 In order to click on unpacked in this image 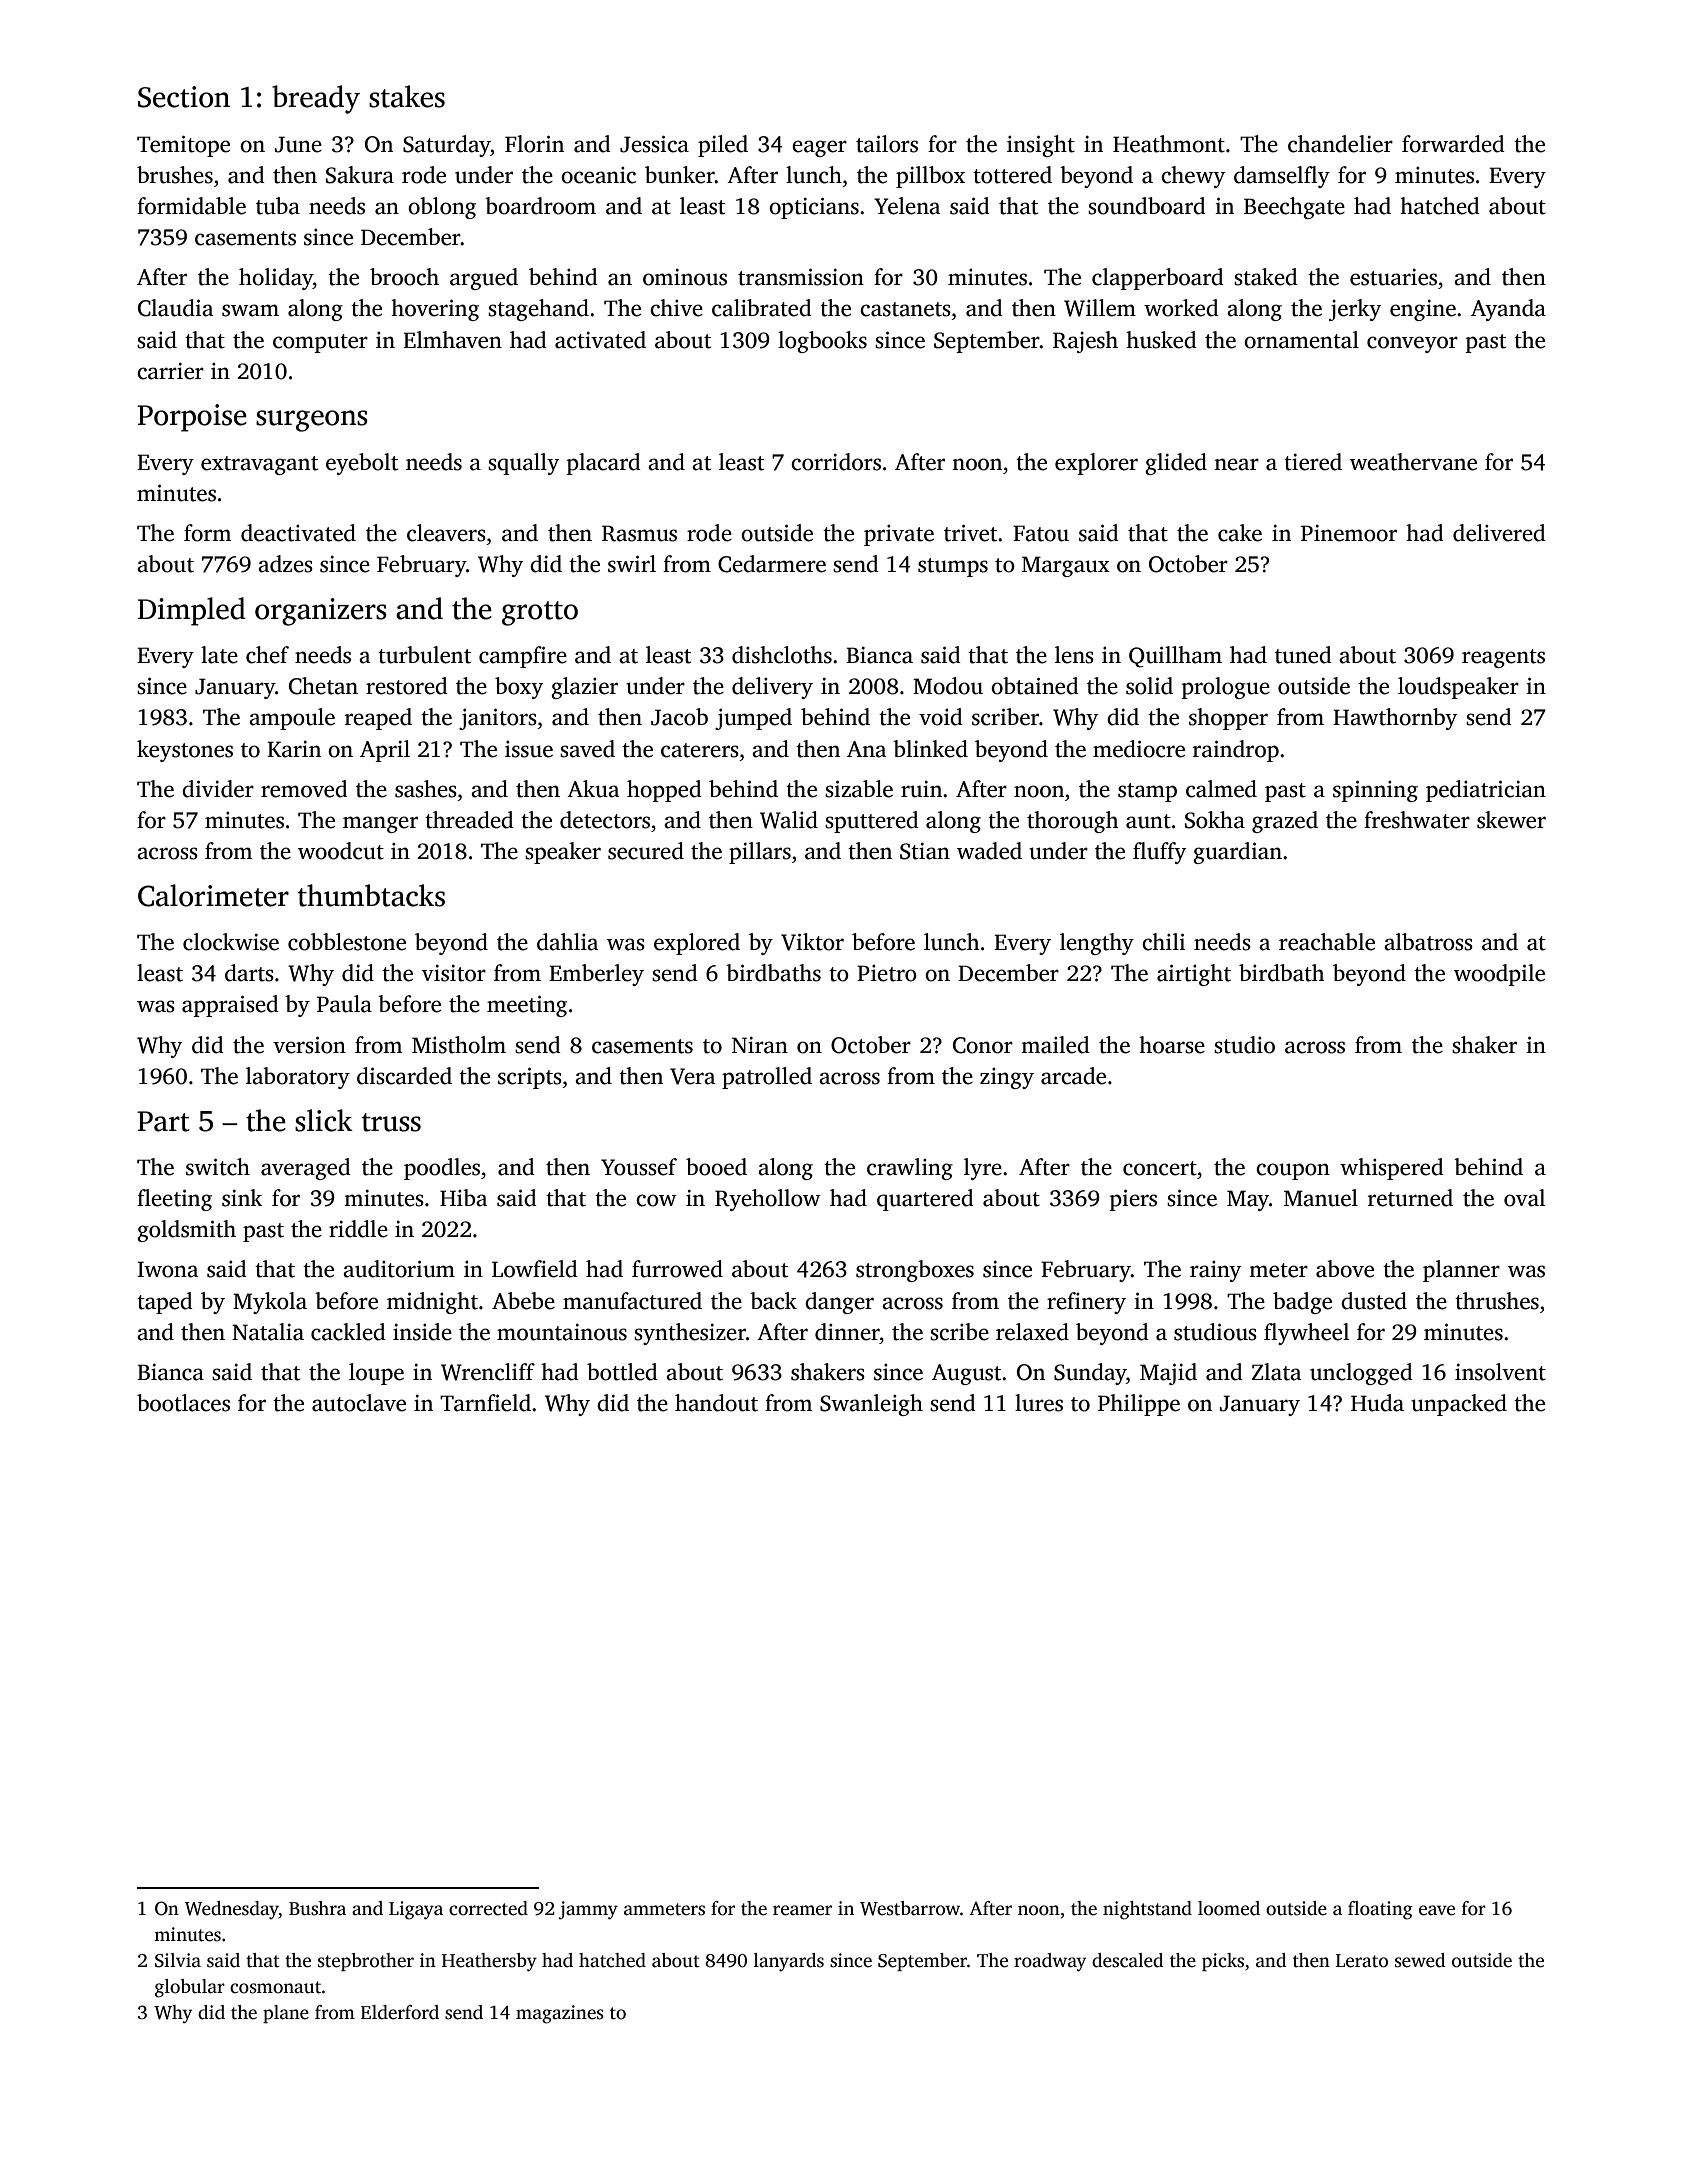, I will do `click(1459, 1405)`.
